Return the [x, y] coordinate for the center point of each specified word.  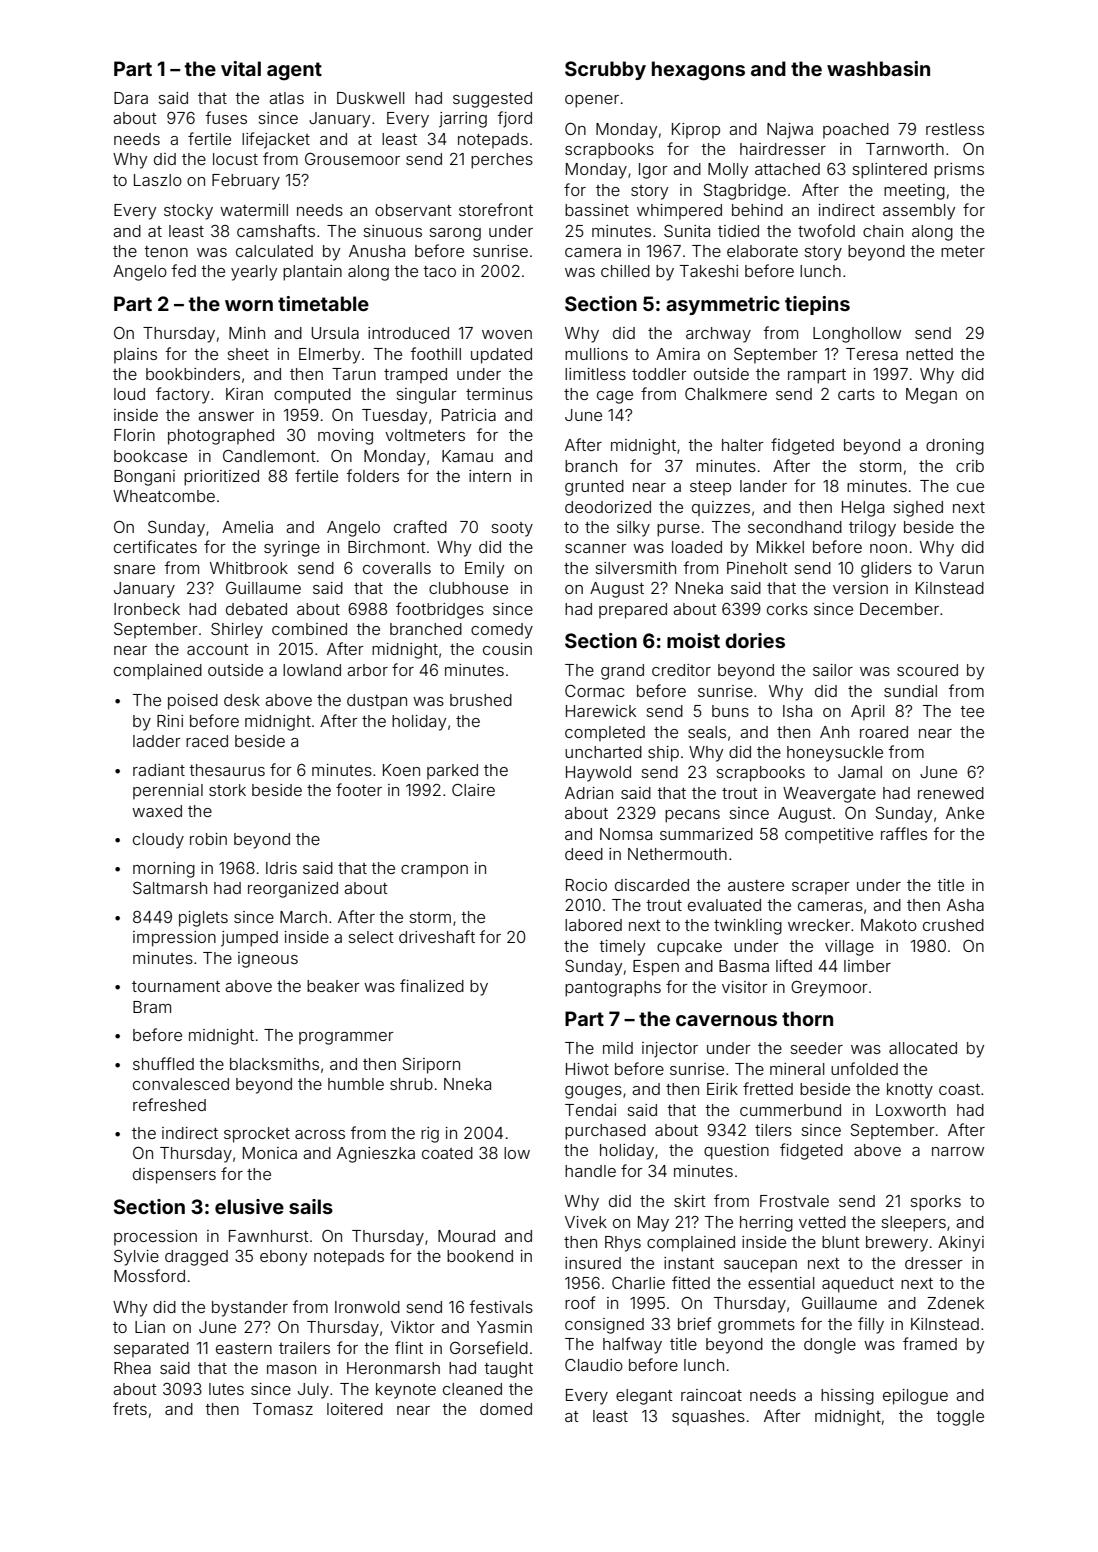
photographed [221, 437]
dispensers [174, 1176]
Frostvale [794, 1201]
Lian [150, 1327]
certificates [155, 546]
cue [970, 487]
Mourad [466, 1236]
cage [615, 397]
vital [241, 68]
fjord [514, 119]
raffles [904, 833]
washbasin [878, 68]
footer [359, 789]
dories [755, 640]
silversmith [636, 568]
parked [452, 772]
